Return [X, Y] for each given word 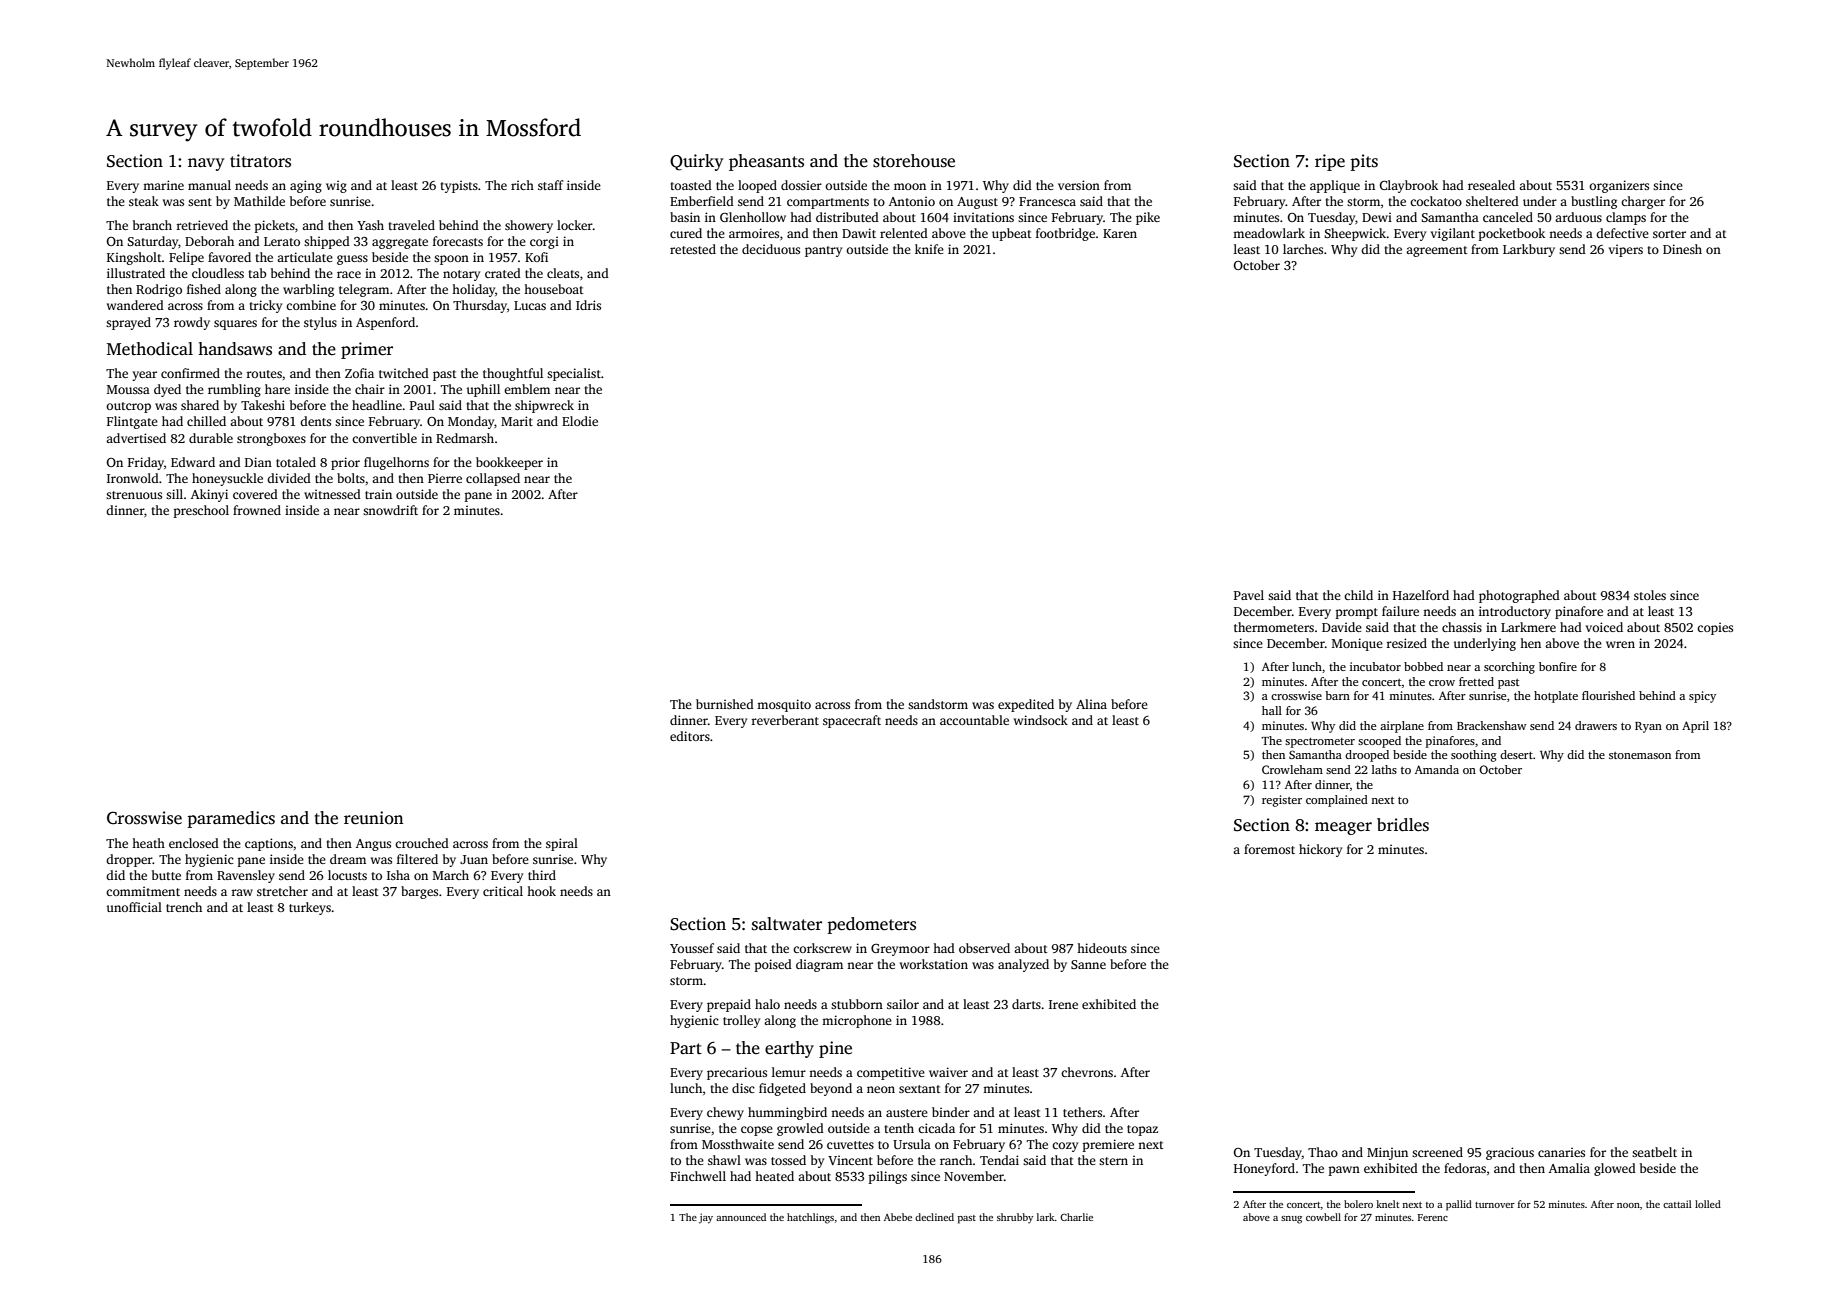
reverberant [785, 720]
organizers [1619, 186]
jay [706, 1218]
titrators [260, 161]
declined [934, 1217]
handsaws [235, 349]
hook [541, 891]
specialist [574, 374]
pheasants [766, 162]
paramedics [231, 819]
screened [1437, 1152]
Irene [1063, 1004]
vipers [1626, 250]
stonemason [1640, 755]
